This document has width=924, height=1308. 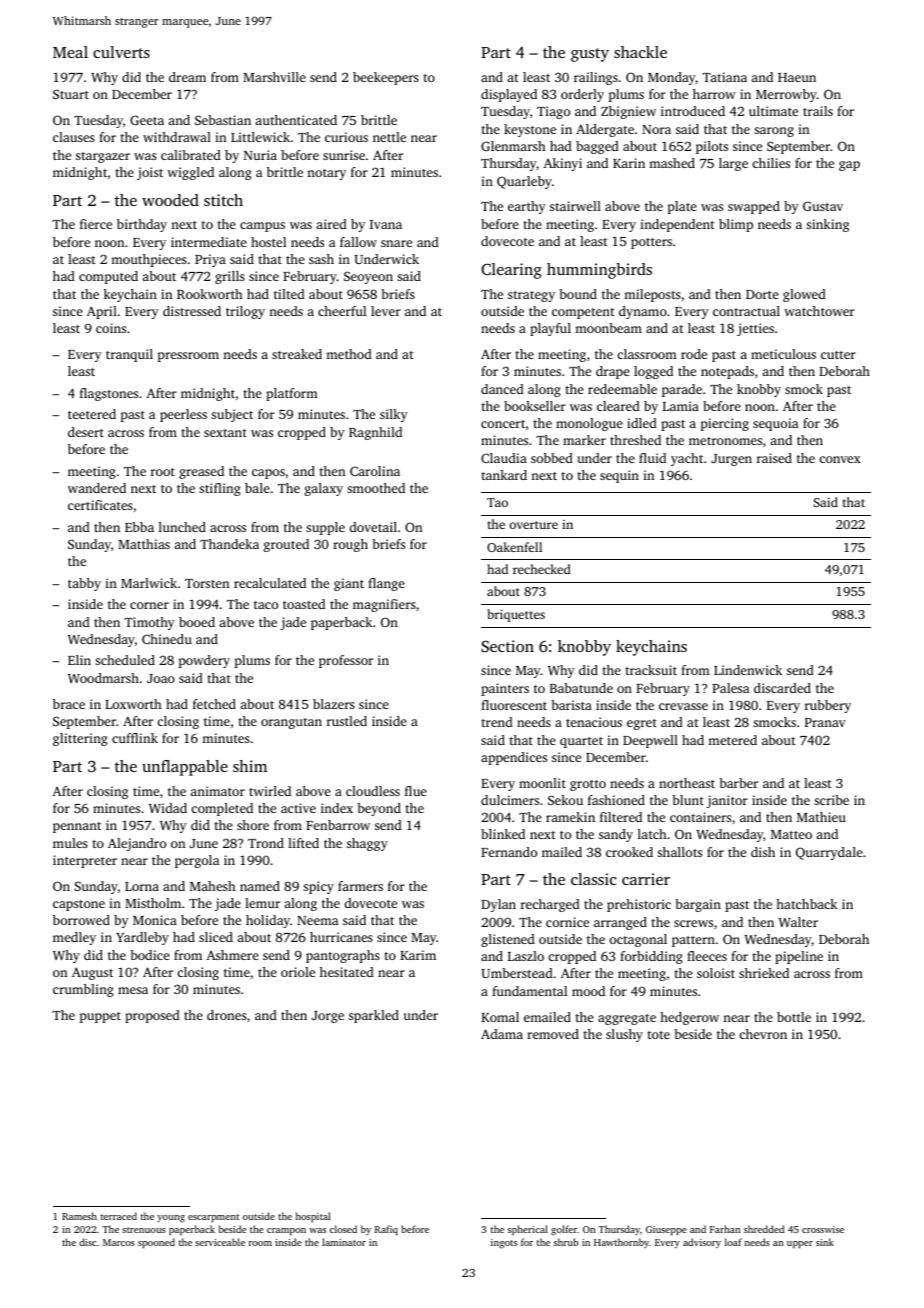 I want to click on advisory, so click(x=702, y=1243).
